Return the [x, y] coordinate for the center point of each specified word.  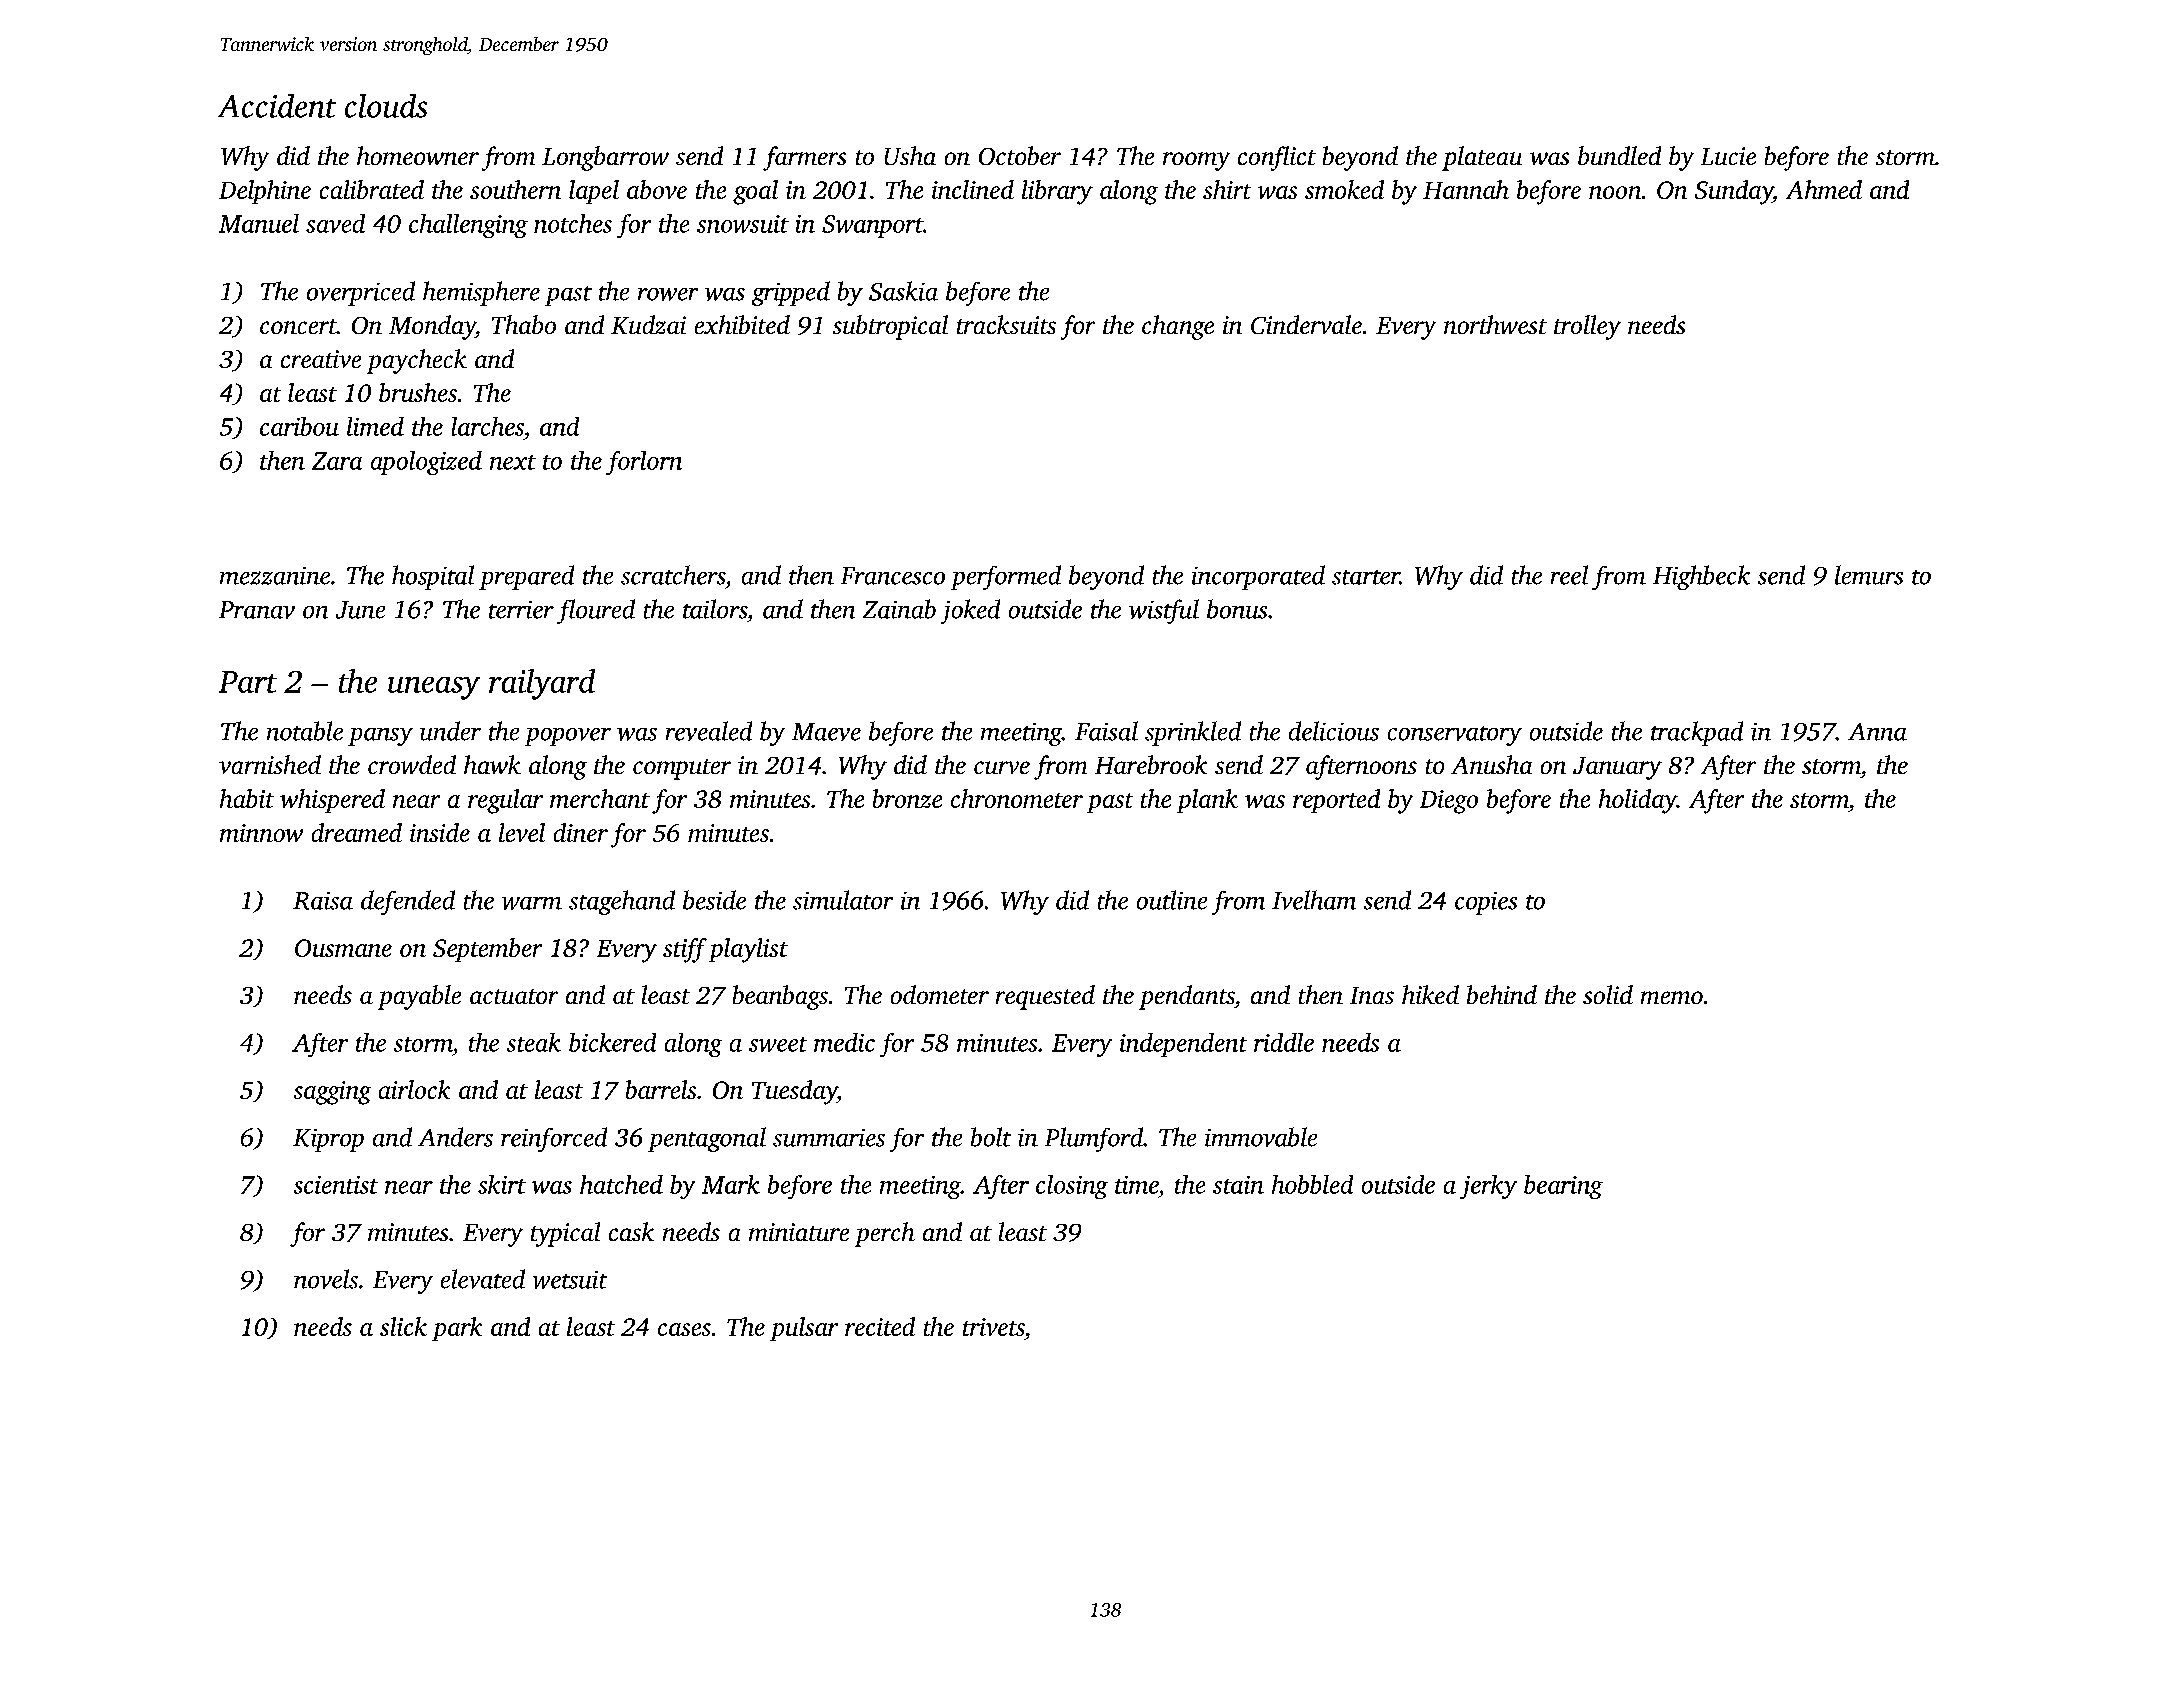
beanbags [780, 997]
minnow [261, 833]
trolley [1587, 327]
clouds [386, 106]
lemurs [1869, 575]
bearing [1563, 1187]
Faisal [1106, 731]
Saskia [903, 291]
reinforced [554, 1139]
